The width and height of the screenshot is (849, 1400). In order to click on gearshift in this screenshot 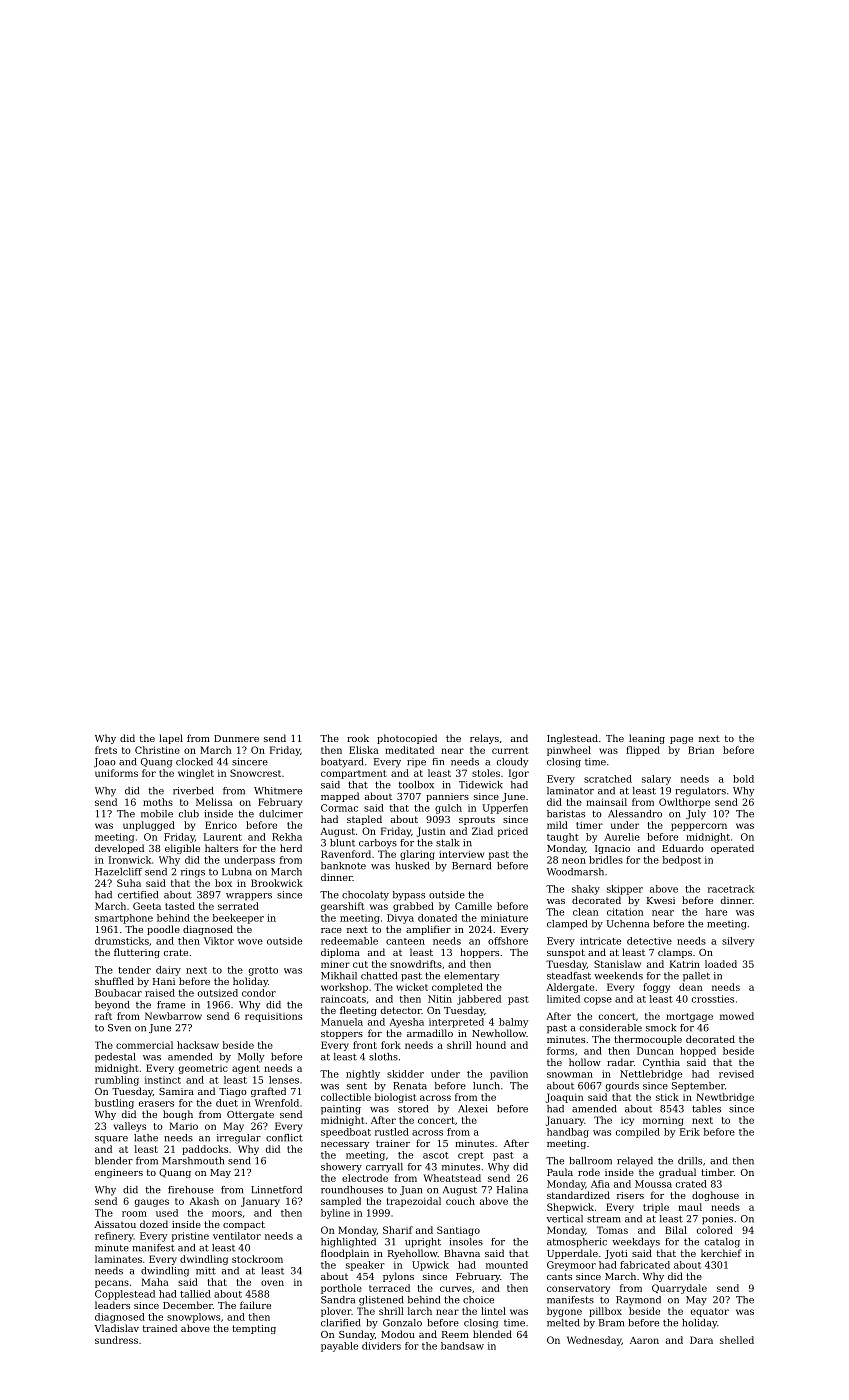, I will do `click(342, 907)`.
